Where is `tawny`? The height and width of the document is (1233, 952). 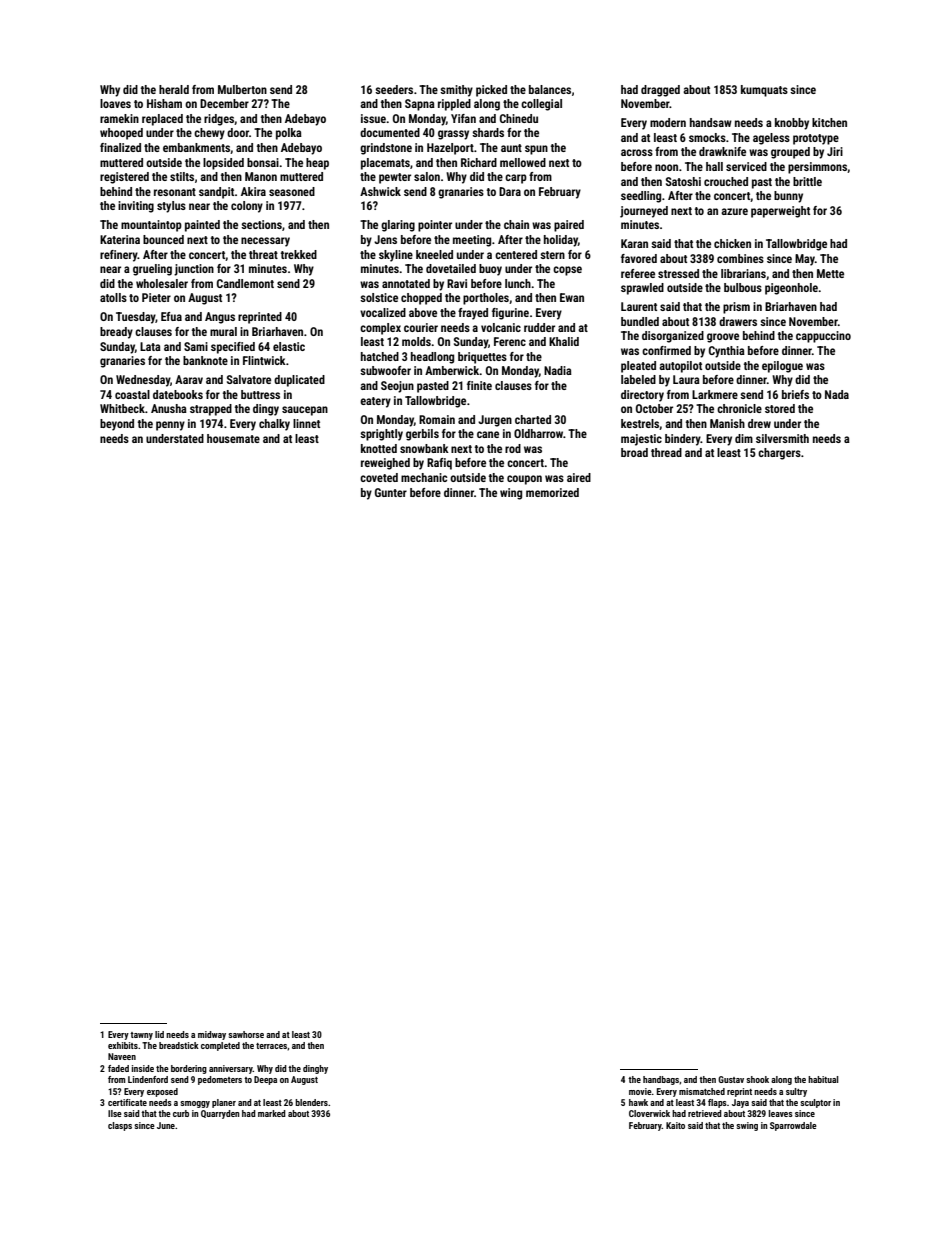
tawny is located at coordinates (141, 1036).
